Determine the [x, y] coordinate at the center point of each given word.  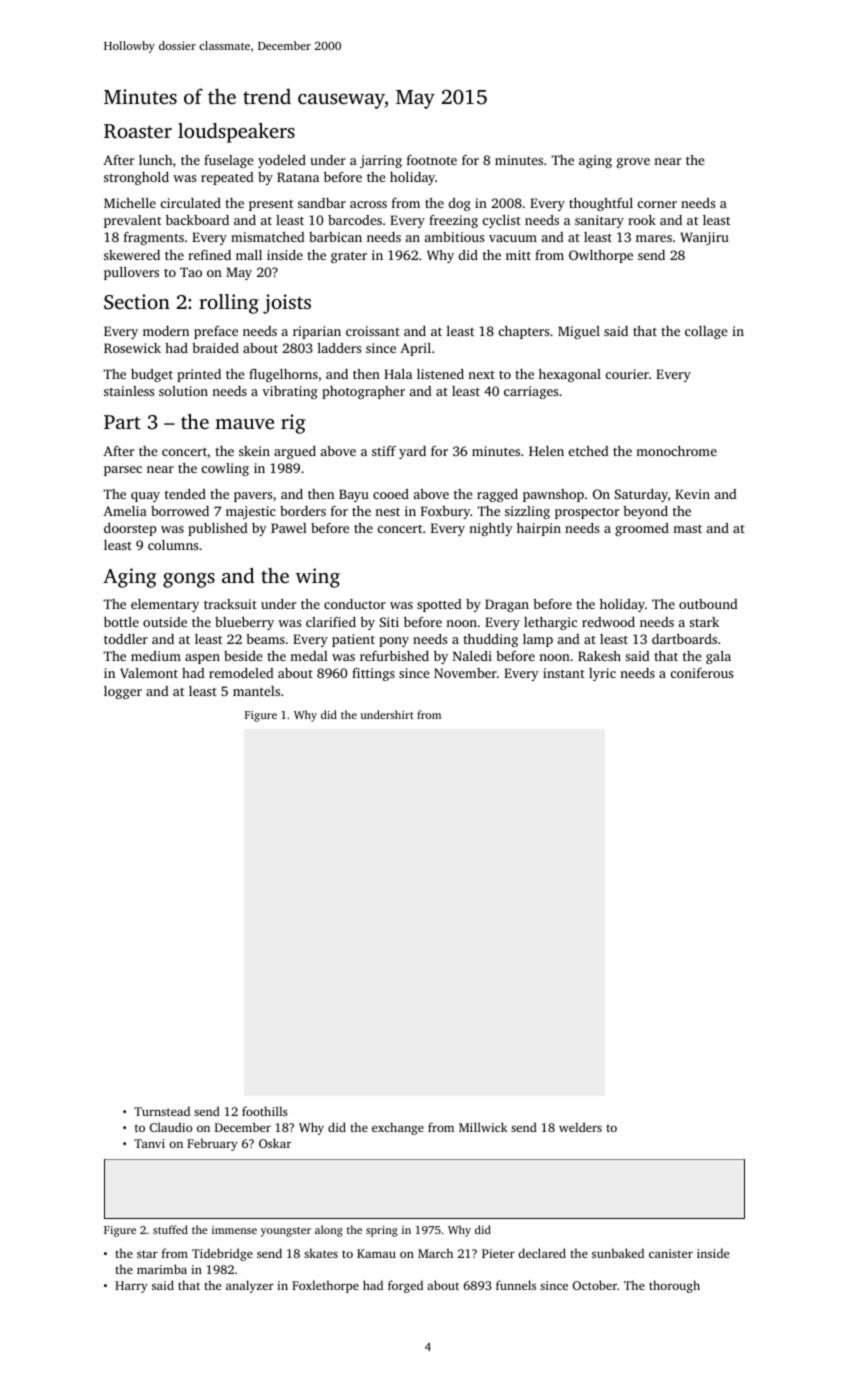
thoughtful [601, 204]
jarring [381, 161]
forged [405, 1286]
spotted [439, 605]
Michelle [130, 203]
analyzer [250, 1286]
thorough [674, 1286]
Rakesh [599, 656]
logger [123, 692]
